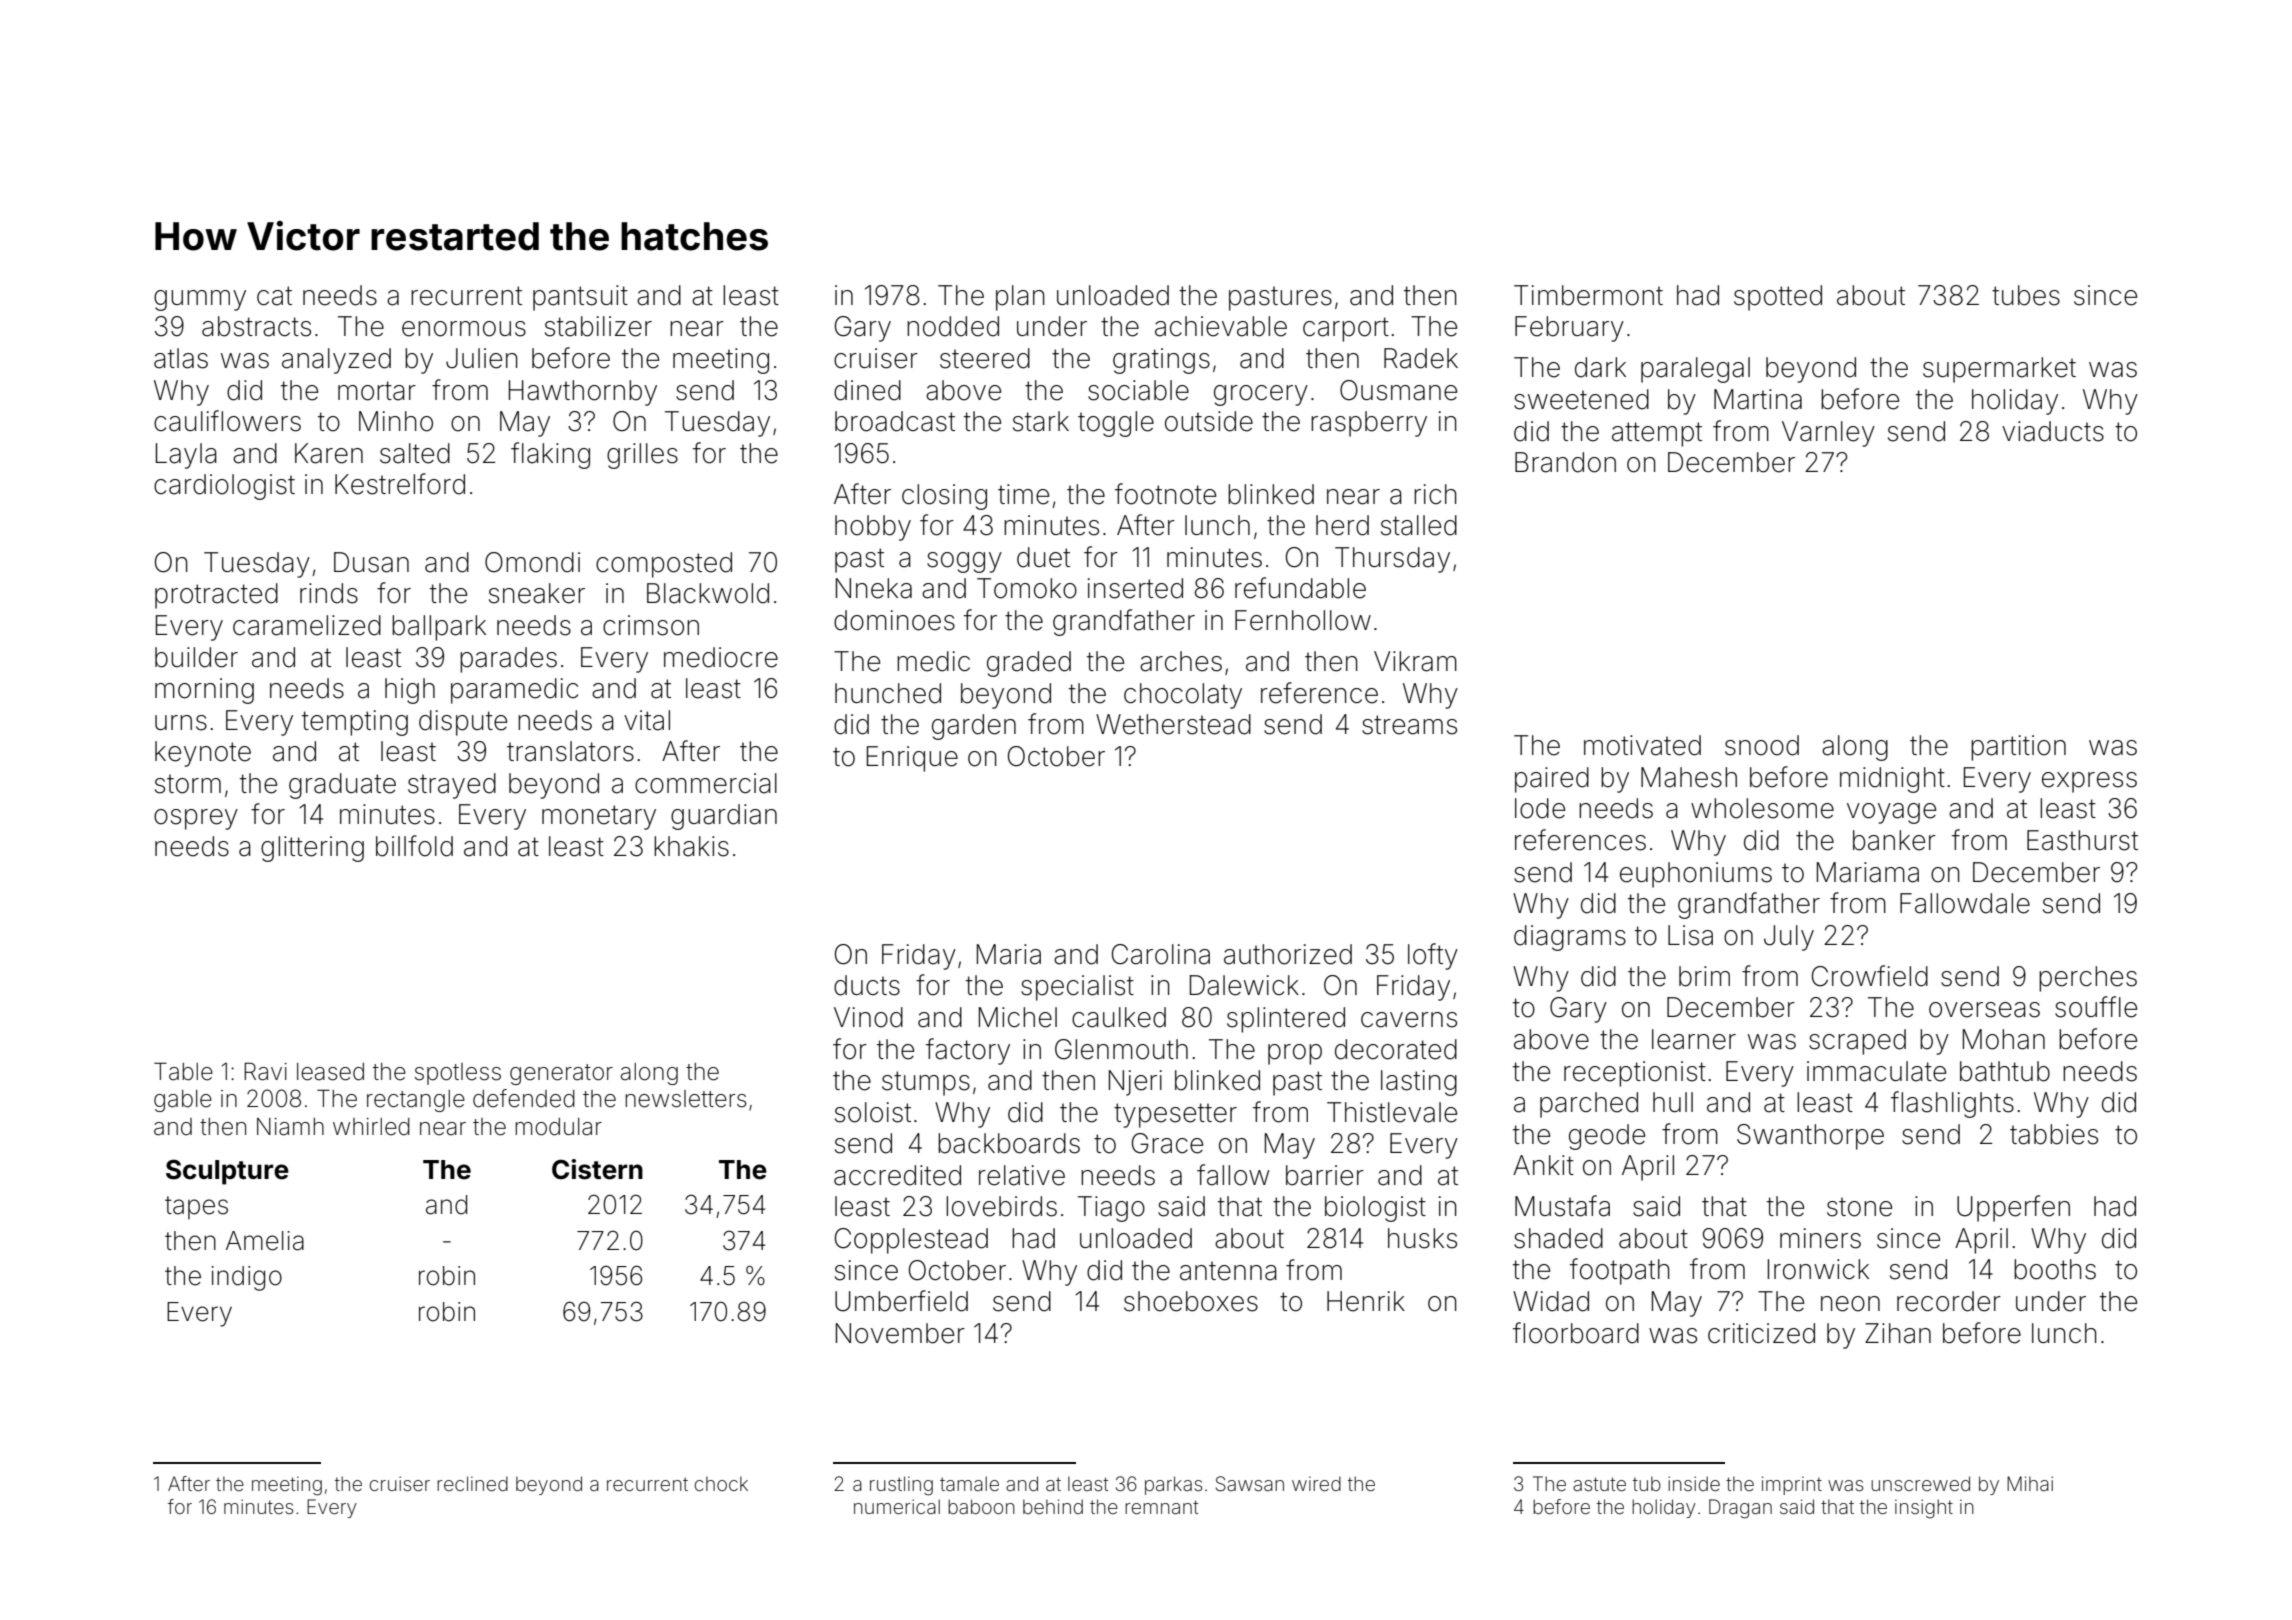 This image has width=2292, height=1620. I want to click on atlas, so click(181, 358).
